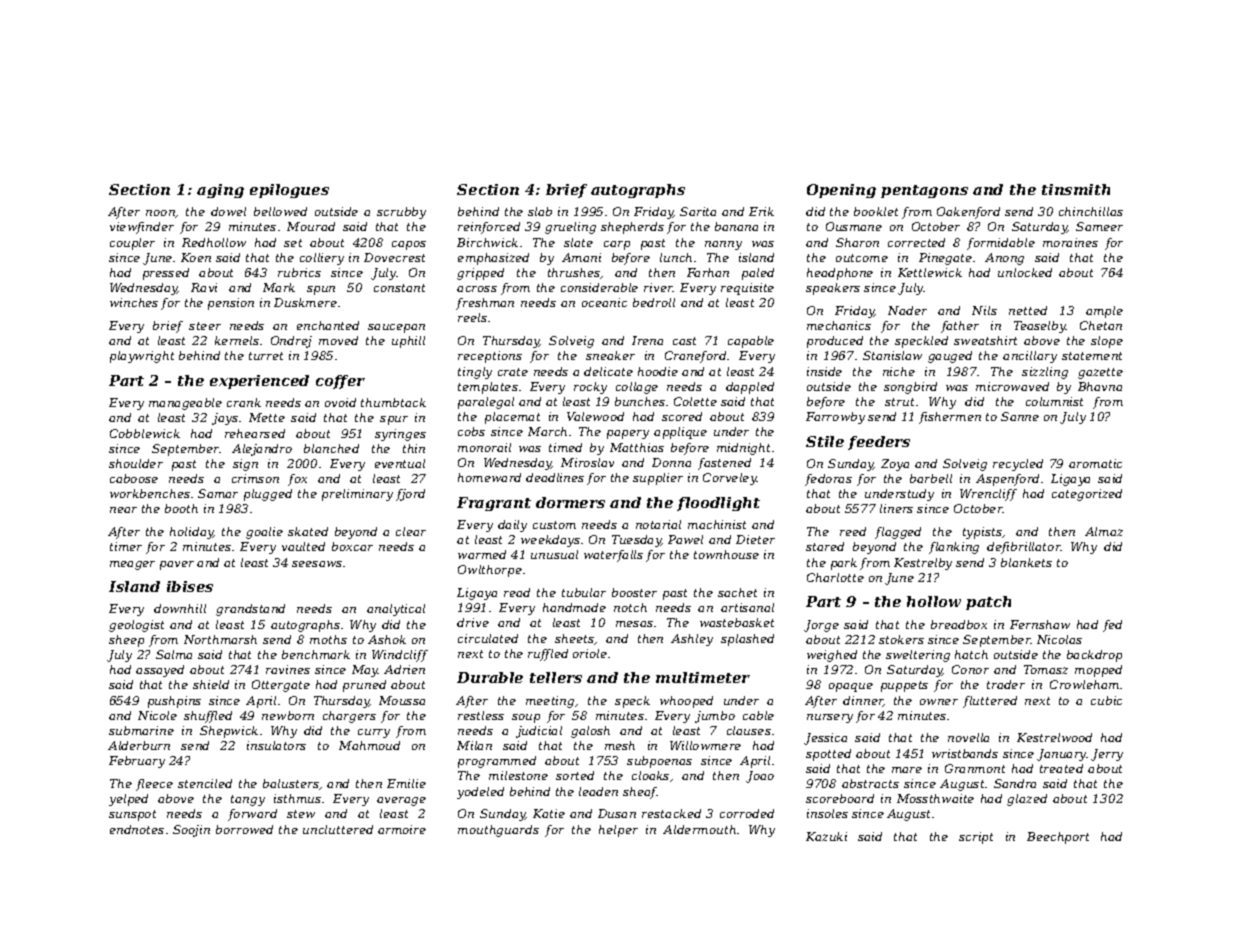  Describe the element at coordinates (1020, 416) in the screenshot. I see `Sanne` at that location.
